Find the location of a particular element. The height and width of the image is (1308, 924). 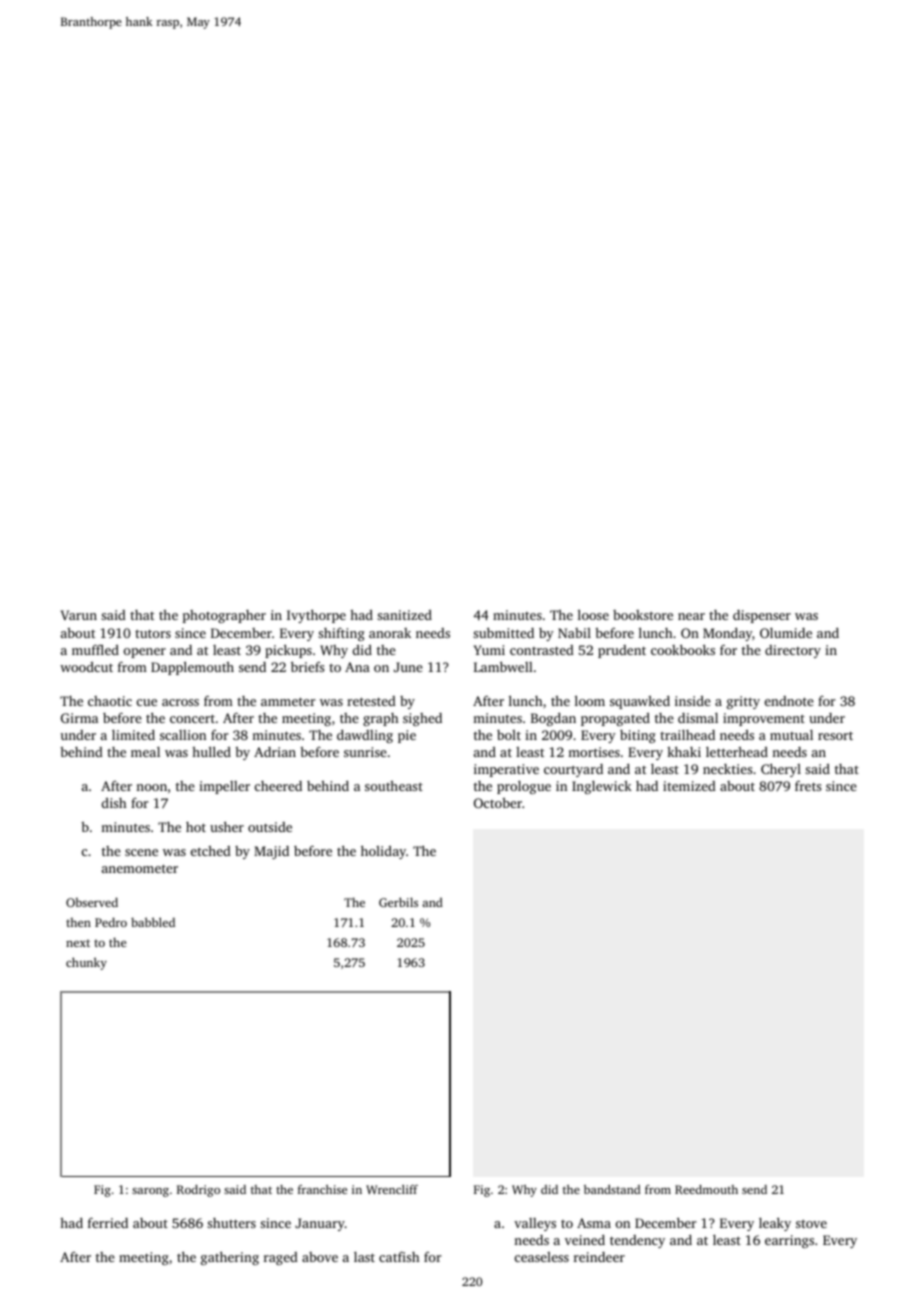

Gerbils is located at coordinates (398, 902).
